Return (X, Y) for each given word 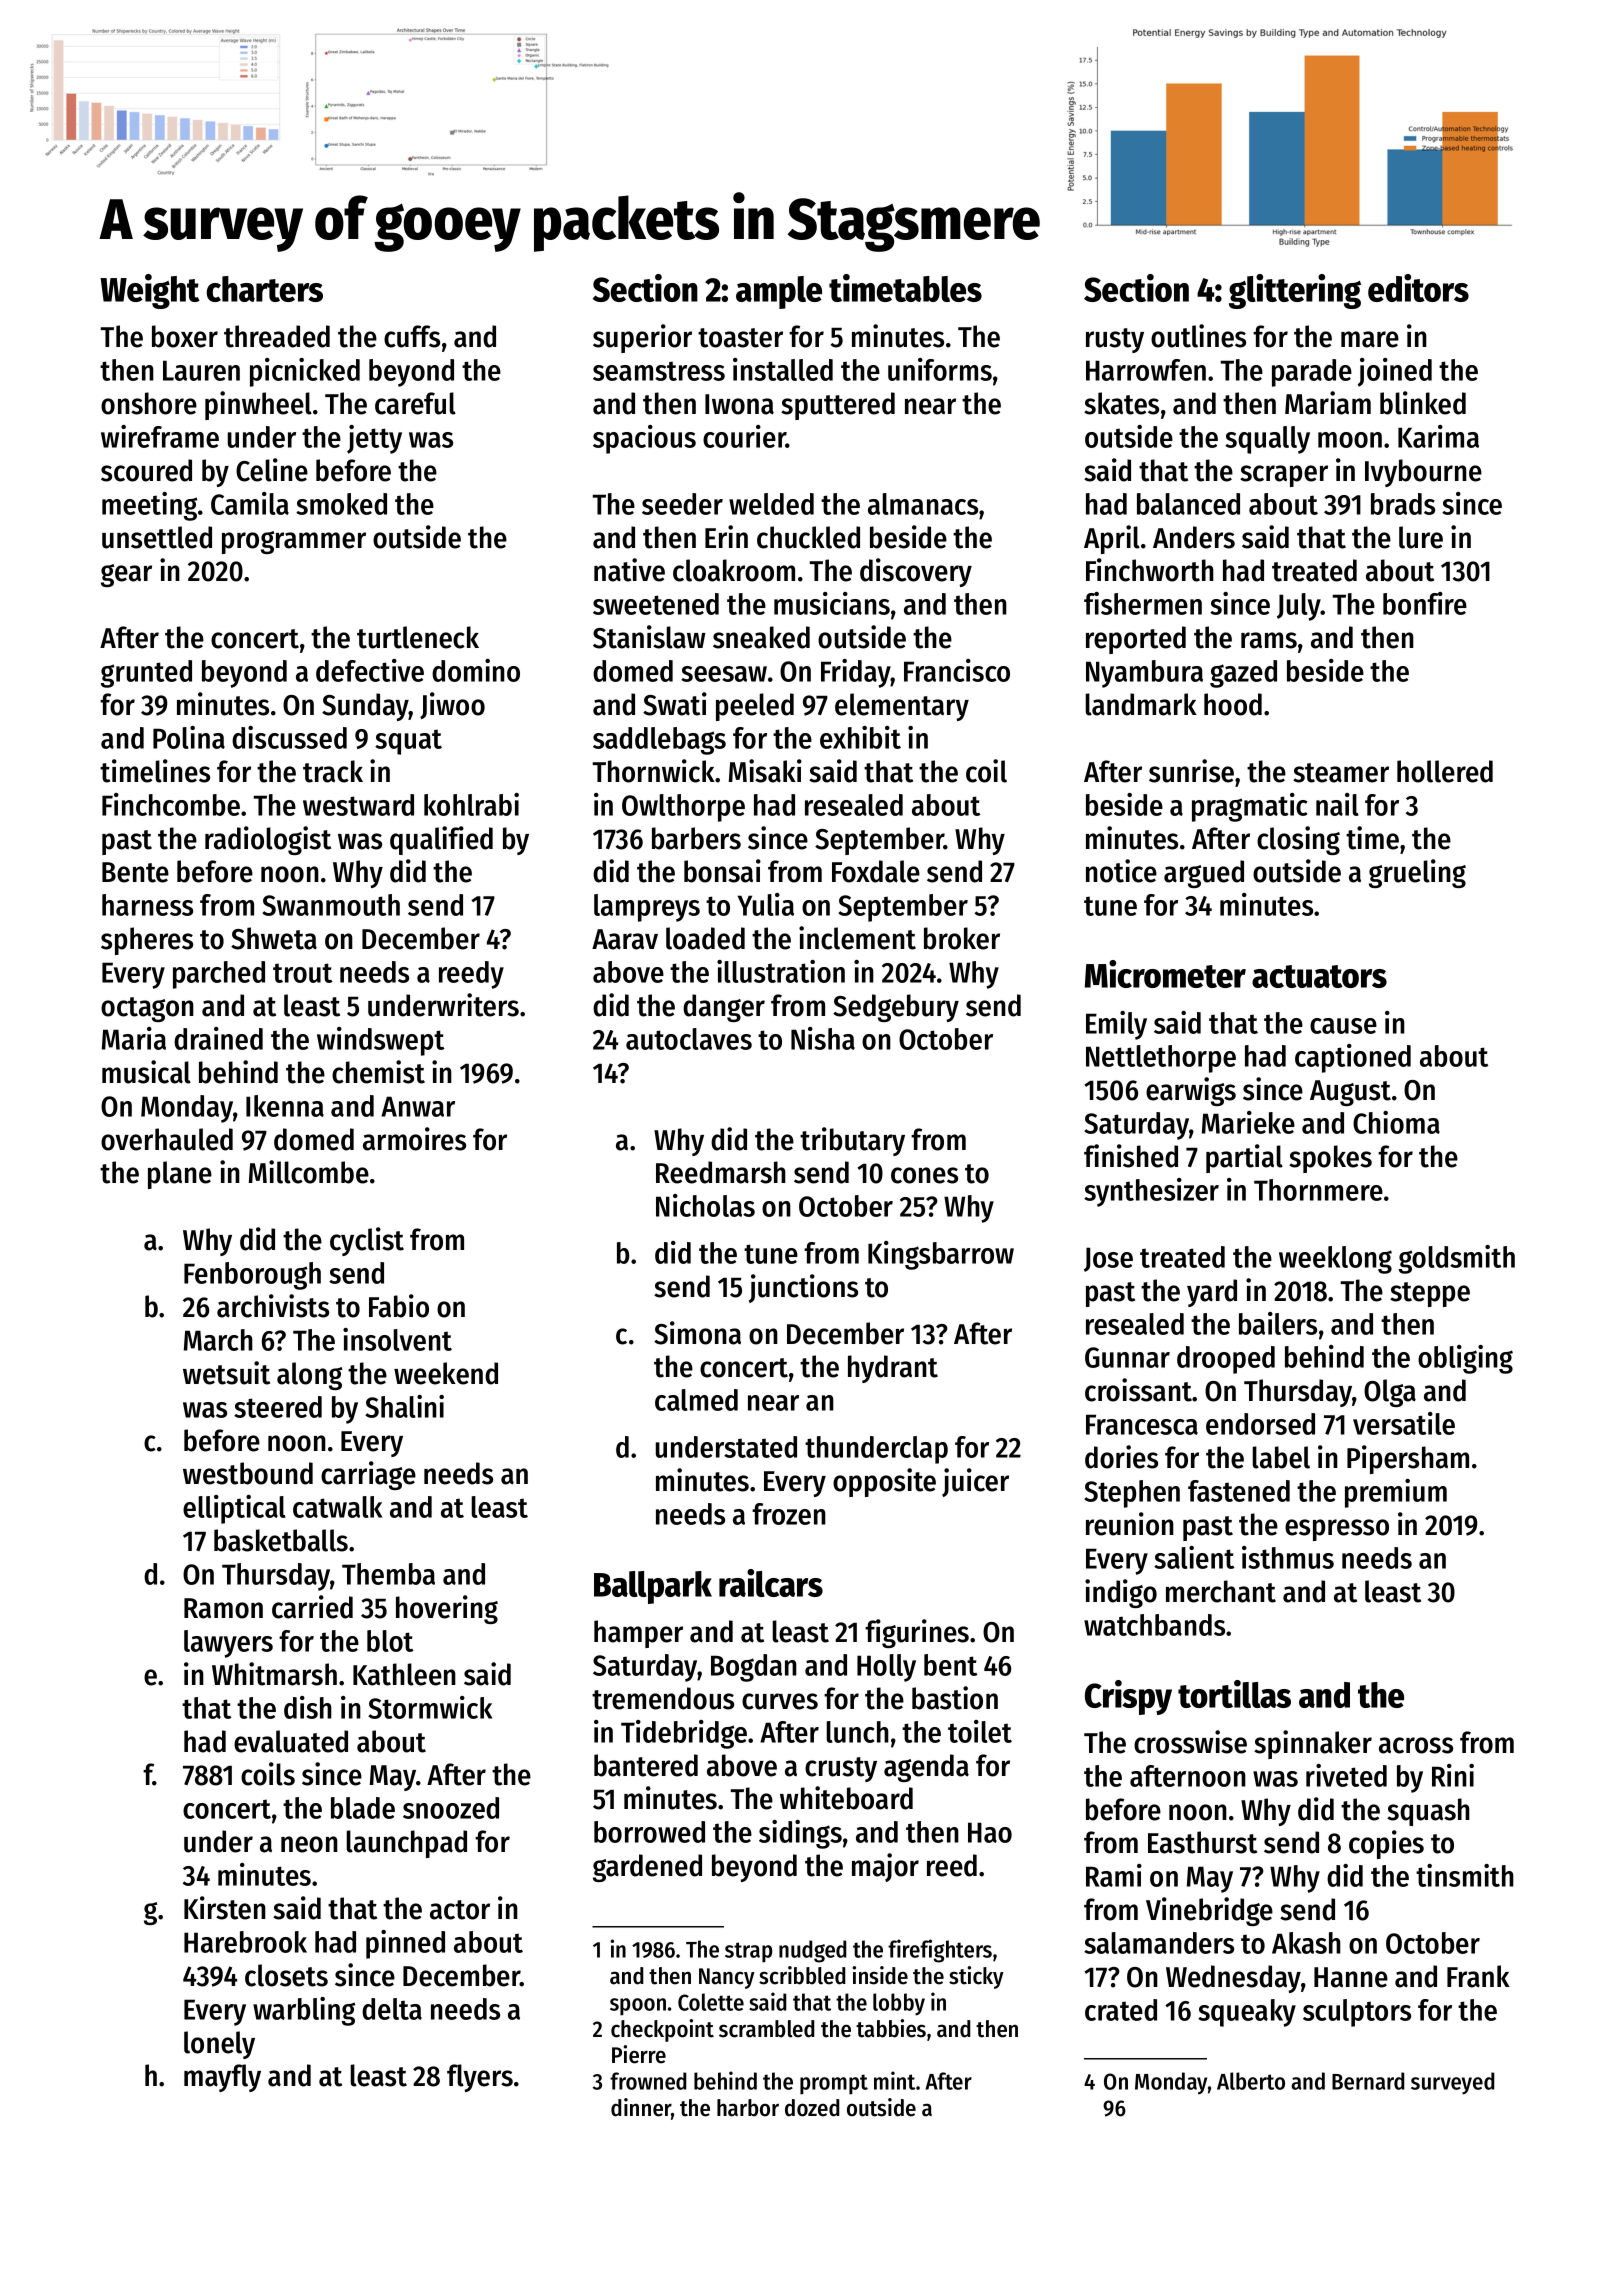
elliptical (234, 1509)
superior (642, 338)
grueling (1417, 873)
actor (460, 1910)
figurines (917, 1633)
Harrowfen (1146, 370)
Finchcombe (171, 804)
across (1416, 1745)
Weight (150, 291)
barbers (696, 838)
